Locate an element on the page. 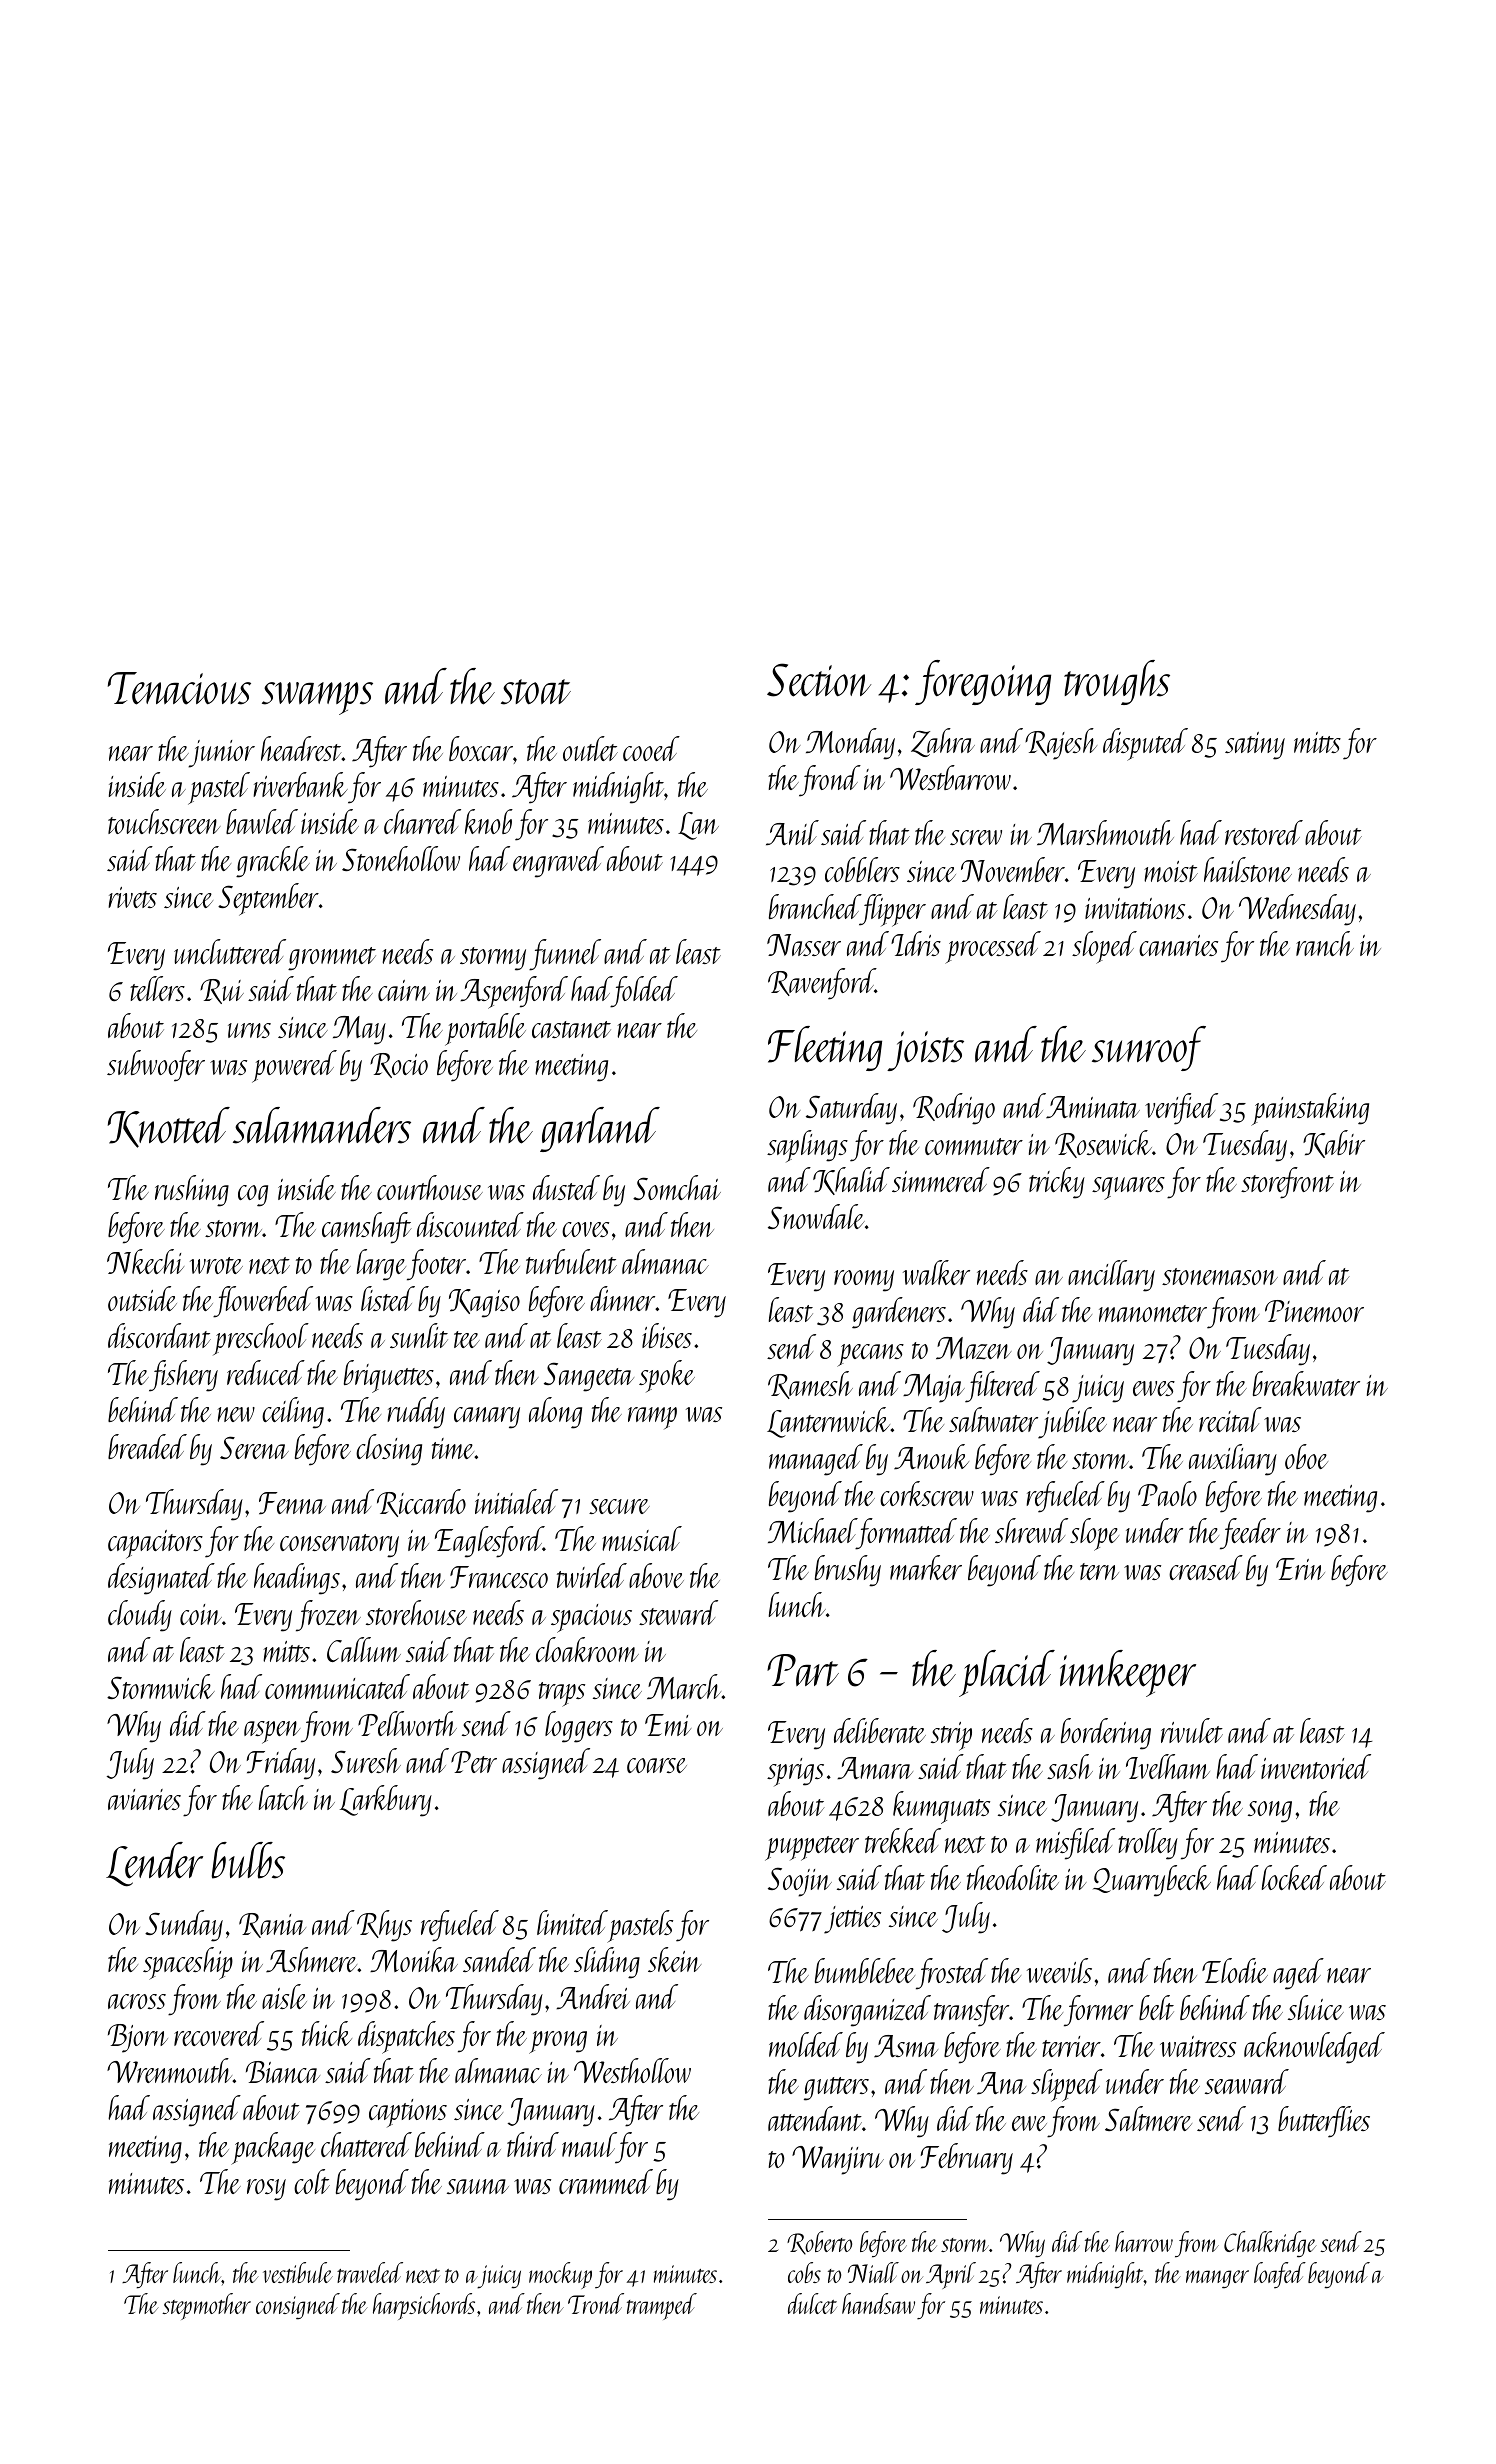 This image has width=1496, height=2464. ancillary is located at coordinates (1111, 1276).
